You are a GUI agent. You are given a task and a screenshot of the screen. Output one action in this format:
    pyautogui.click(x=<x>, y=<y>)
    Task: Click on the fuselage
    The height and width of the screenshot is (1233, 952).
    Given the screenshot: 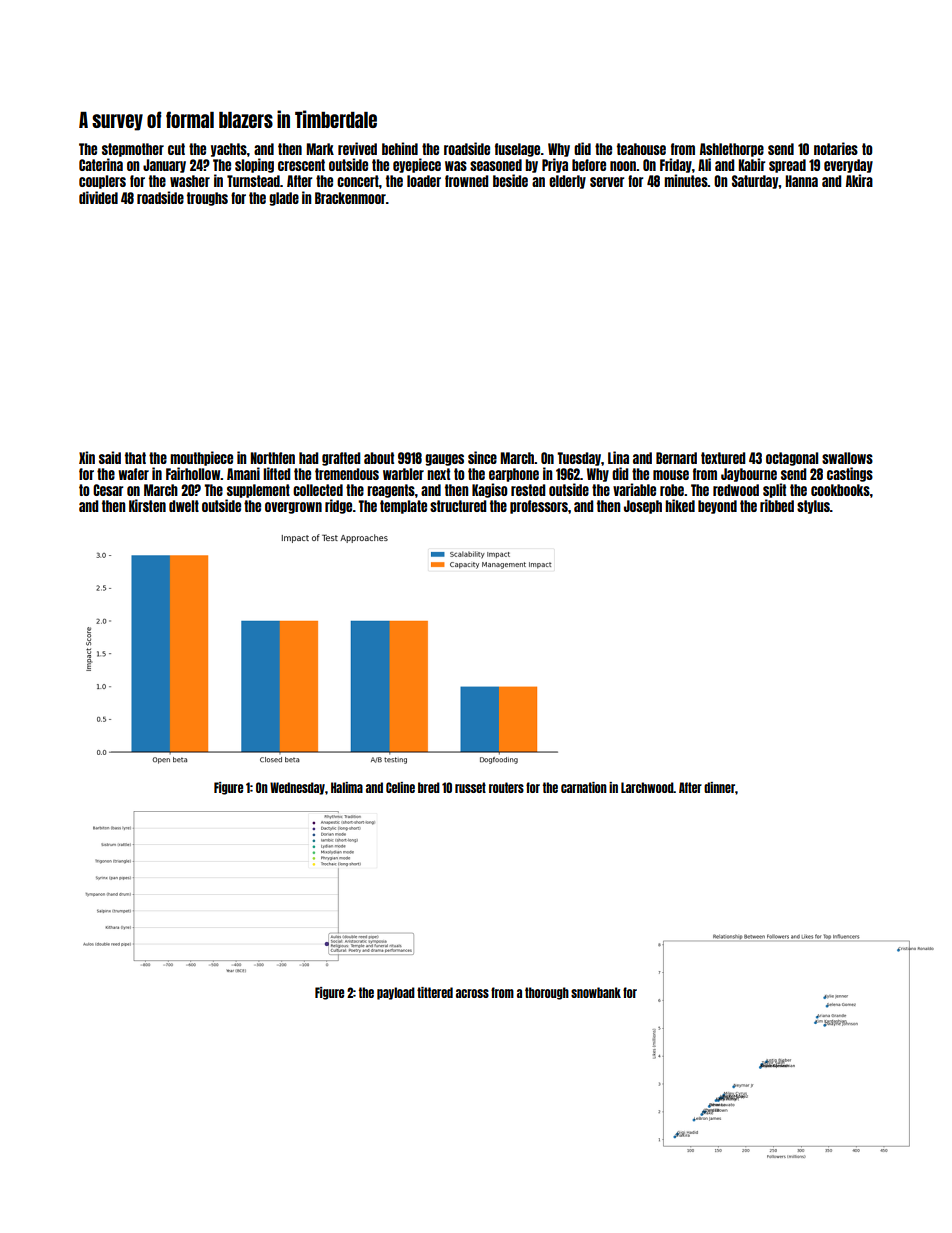 What is the action you would take?
    pyautogui.click(x=517, y=150)
